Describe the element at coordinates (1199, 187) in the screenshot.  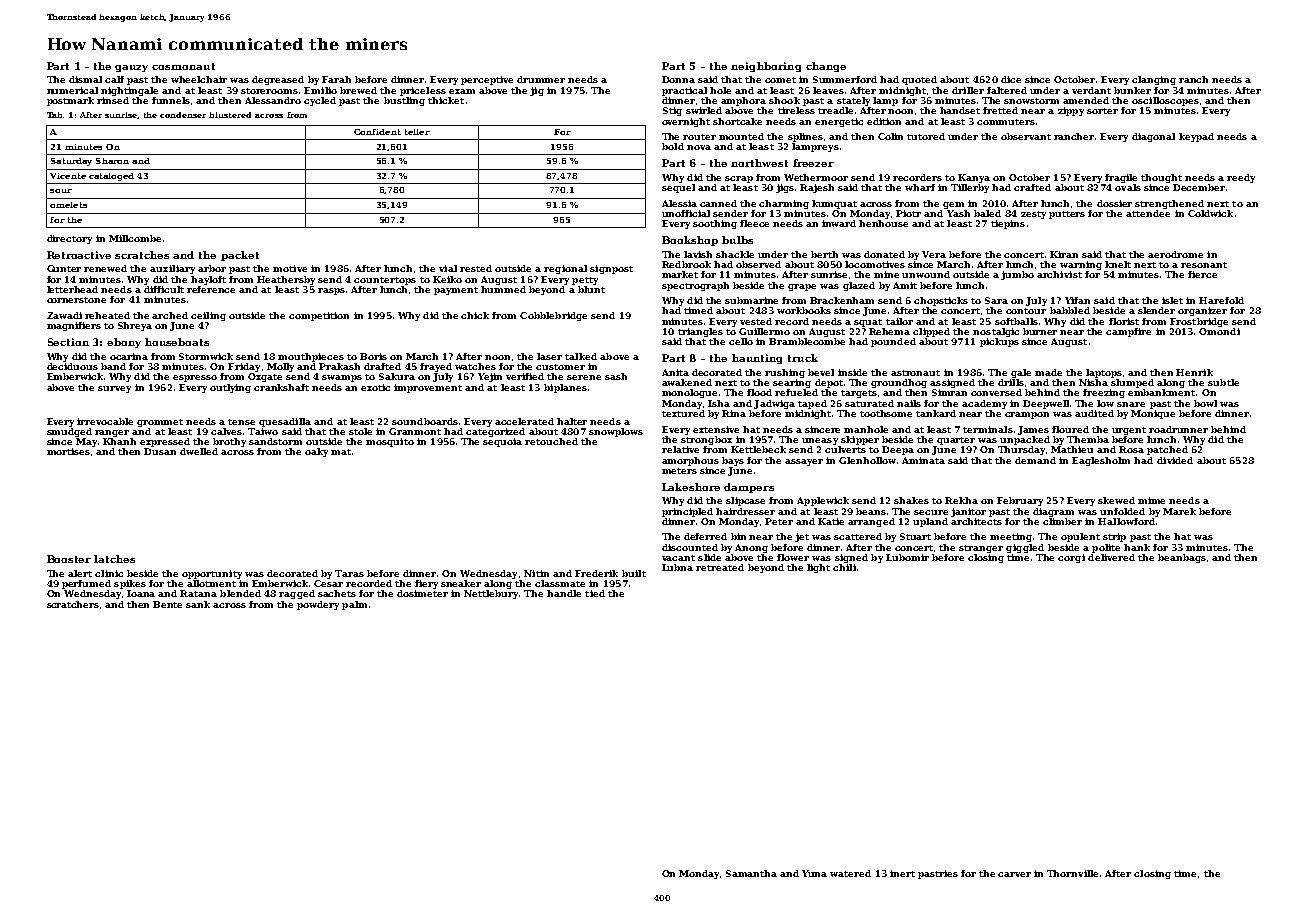
I see `December` at that location.
